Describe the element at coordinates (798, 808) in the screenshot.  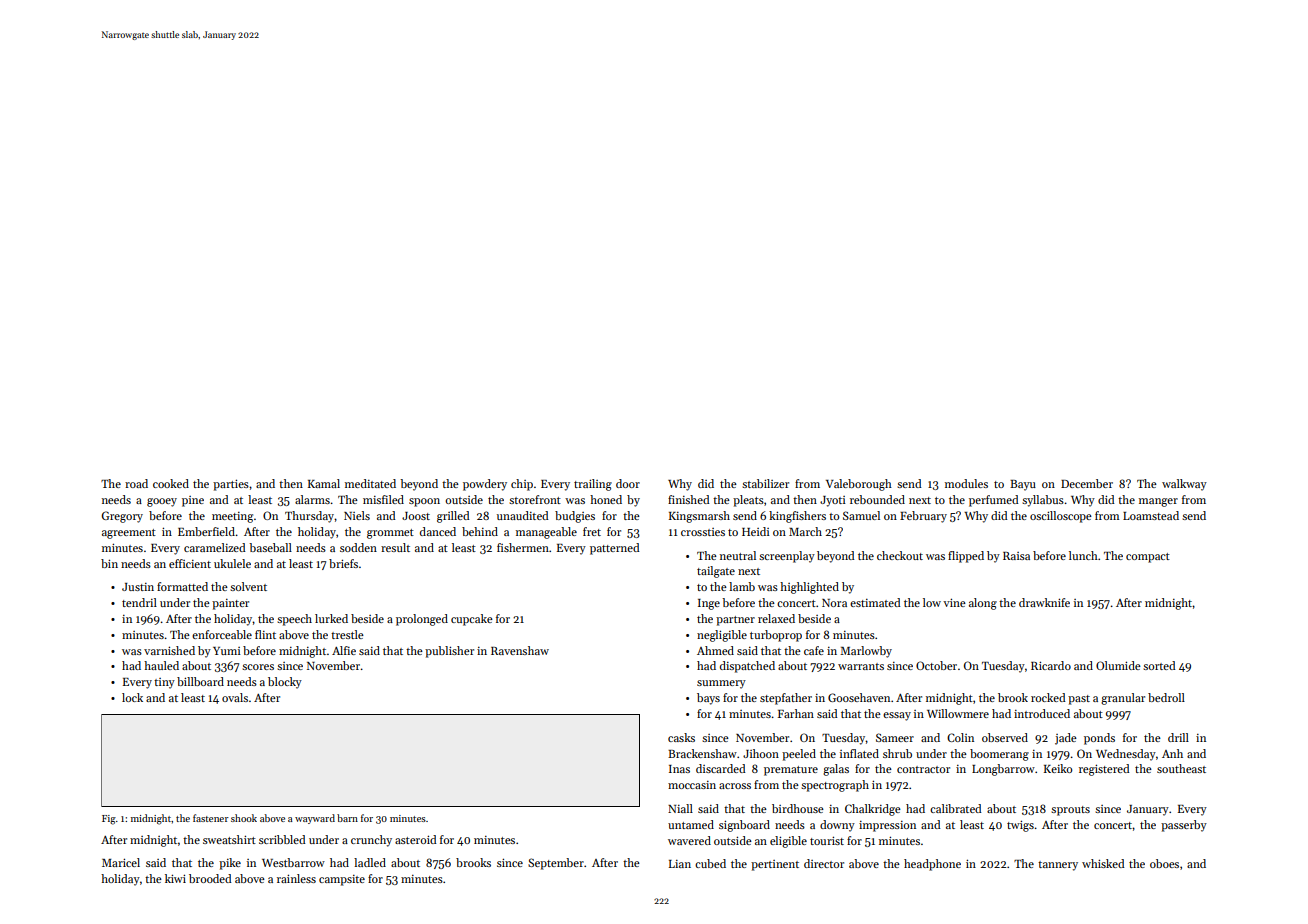
I see `birdhouse` at that location.
